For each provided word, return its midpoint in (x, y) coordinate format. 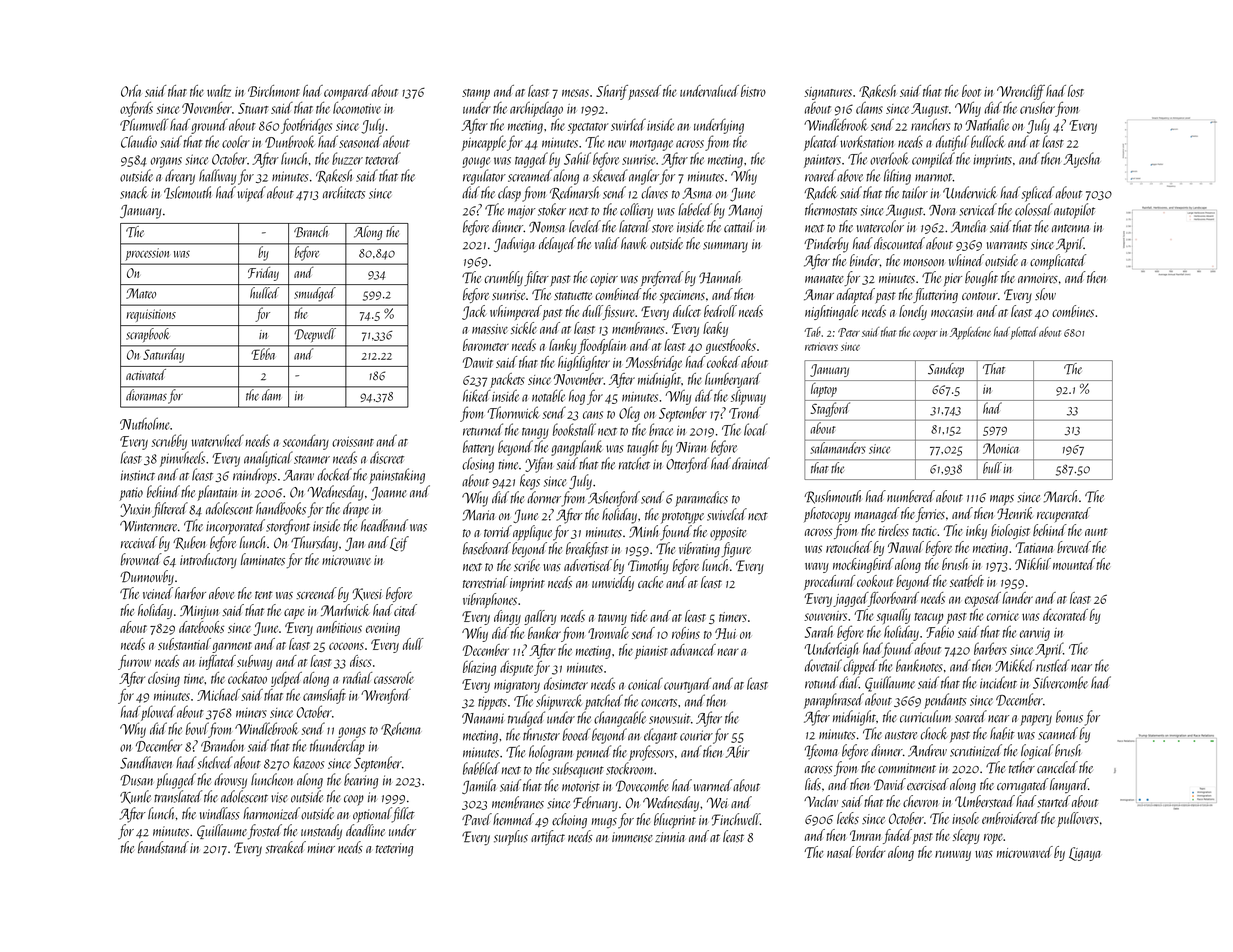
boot (971, 91)
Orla (131, 91)
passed (644, 92)
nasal (840, 852)
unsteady (321, 832)
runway (953, 855)
